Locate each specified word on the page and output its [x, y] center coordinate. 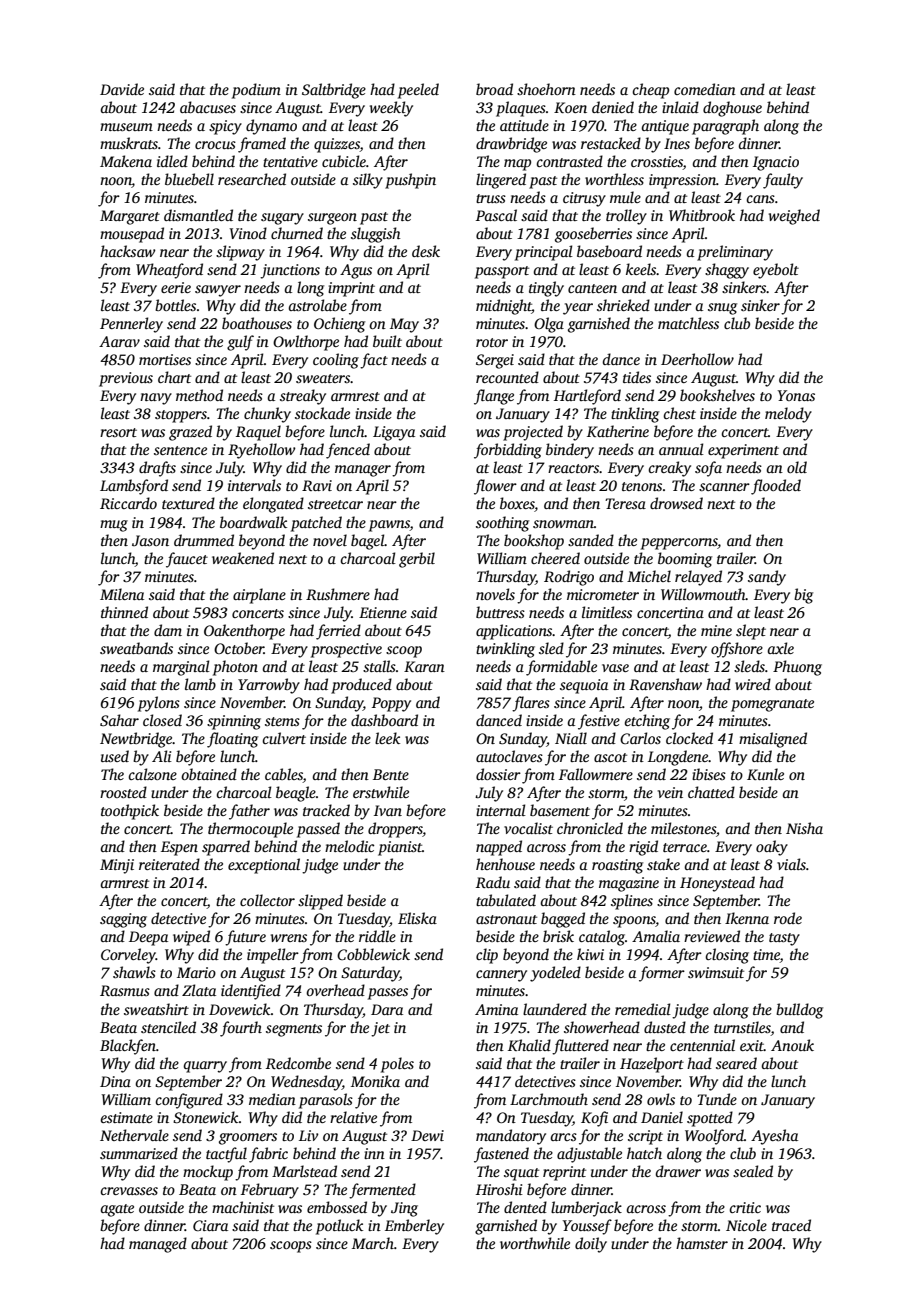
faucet [187, 560]
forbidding [508, 451]
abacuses [208, 107]
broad [494, 89]
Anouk [792, 1045]
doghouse [732, 109]
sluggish [375, 235]
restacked [611, 143]
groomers [248, 1139]
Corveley [128, 956]
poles [397, 1065]
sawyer [218, 291]
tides [637, 377]
